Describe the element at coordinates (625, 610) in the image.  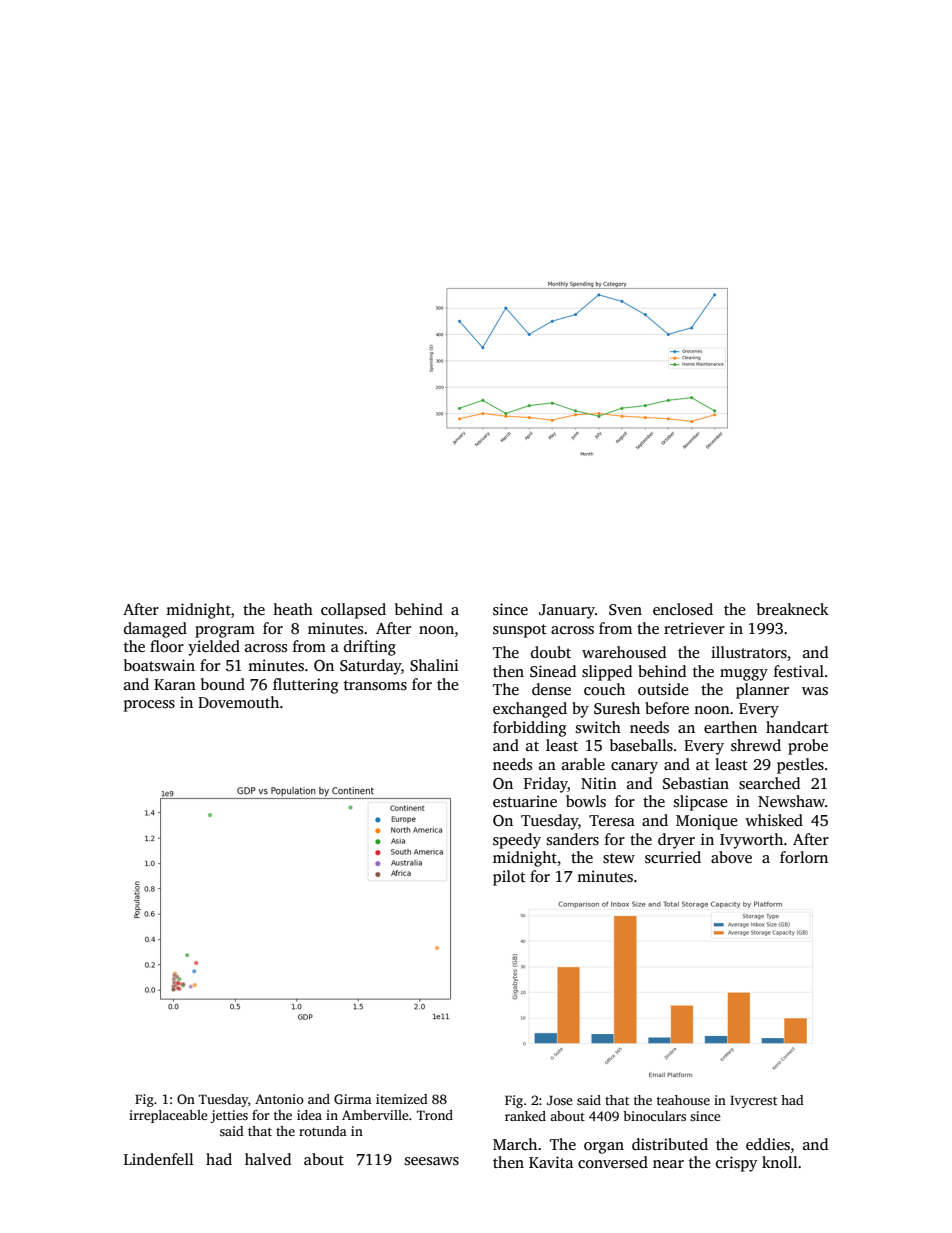
I see `Sven` at that location.
